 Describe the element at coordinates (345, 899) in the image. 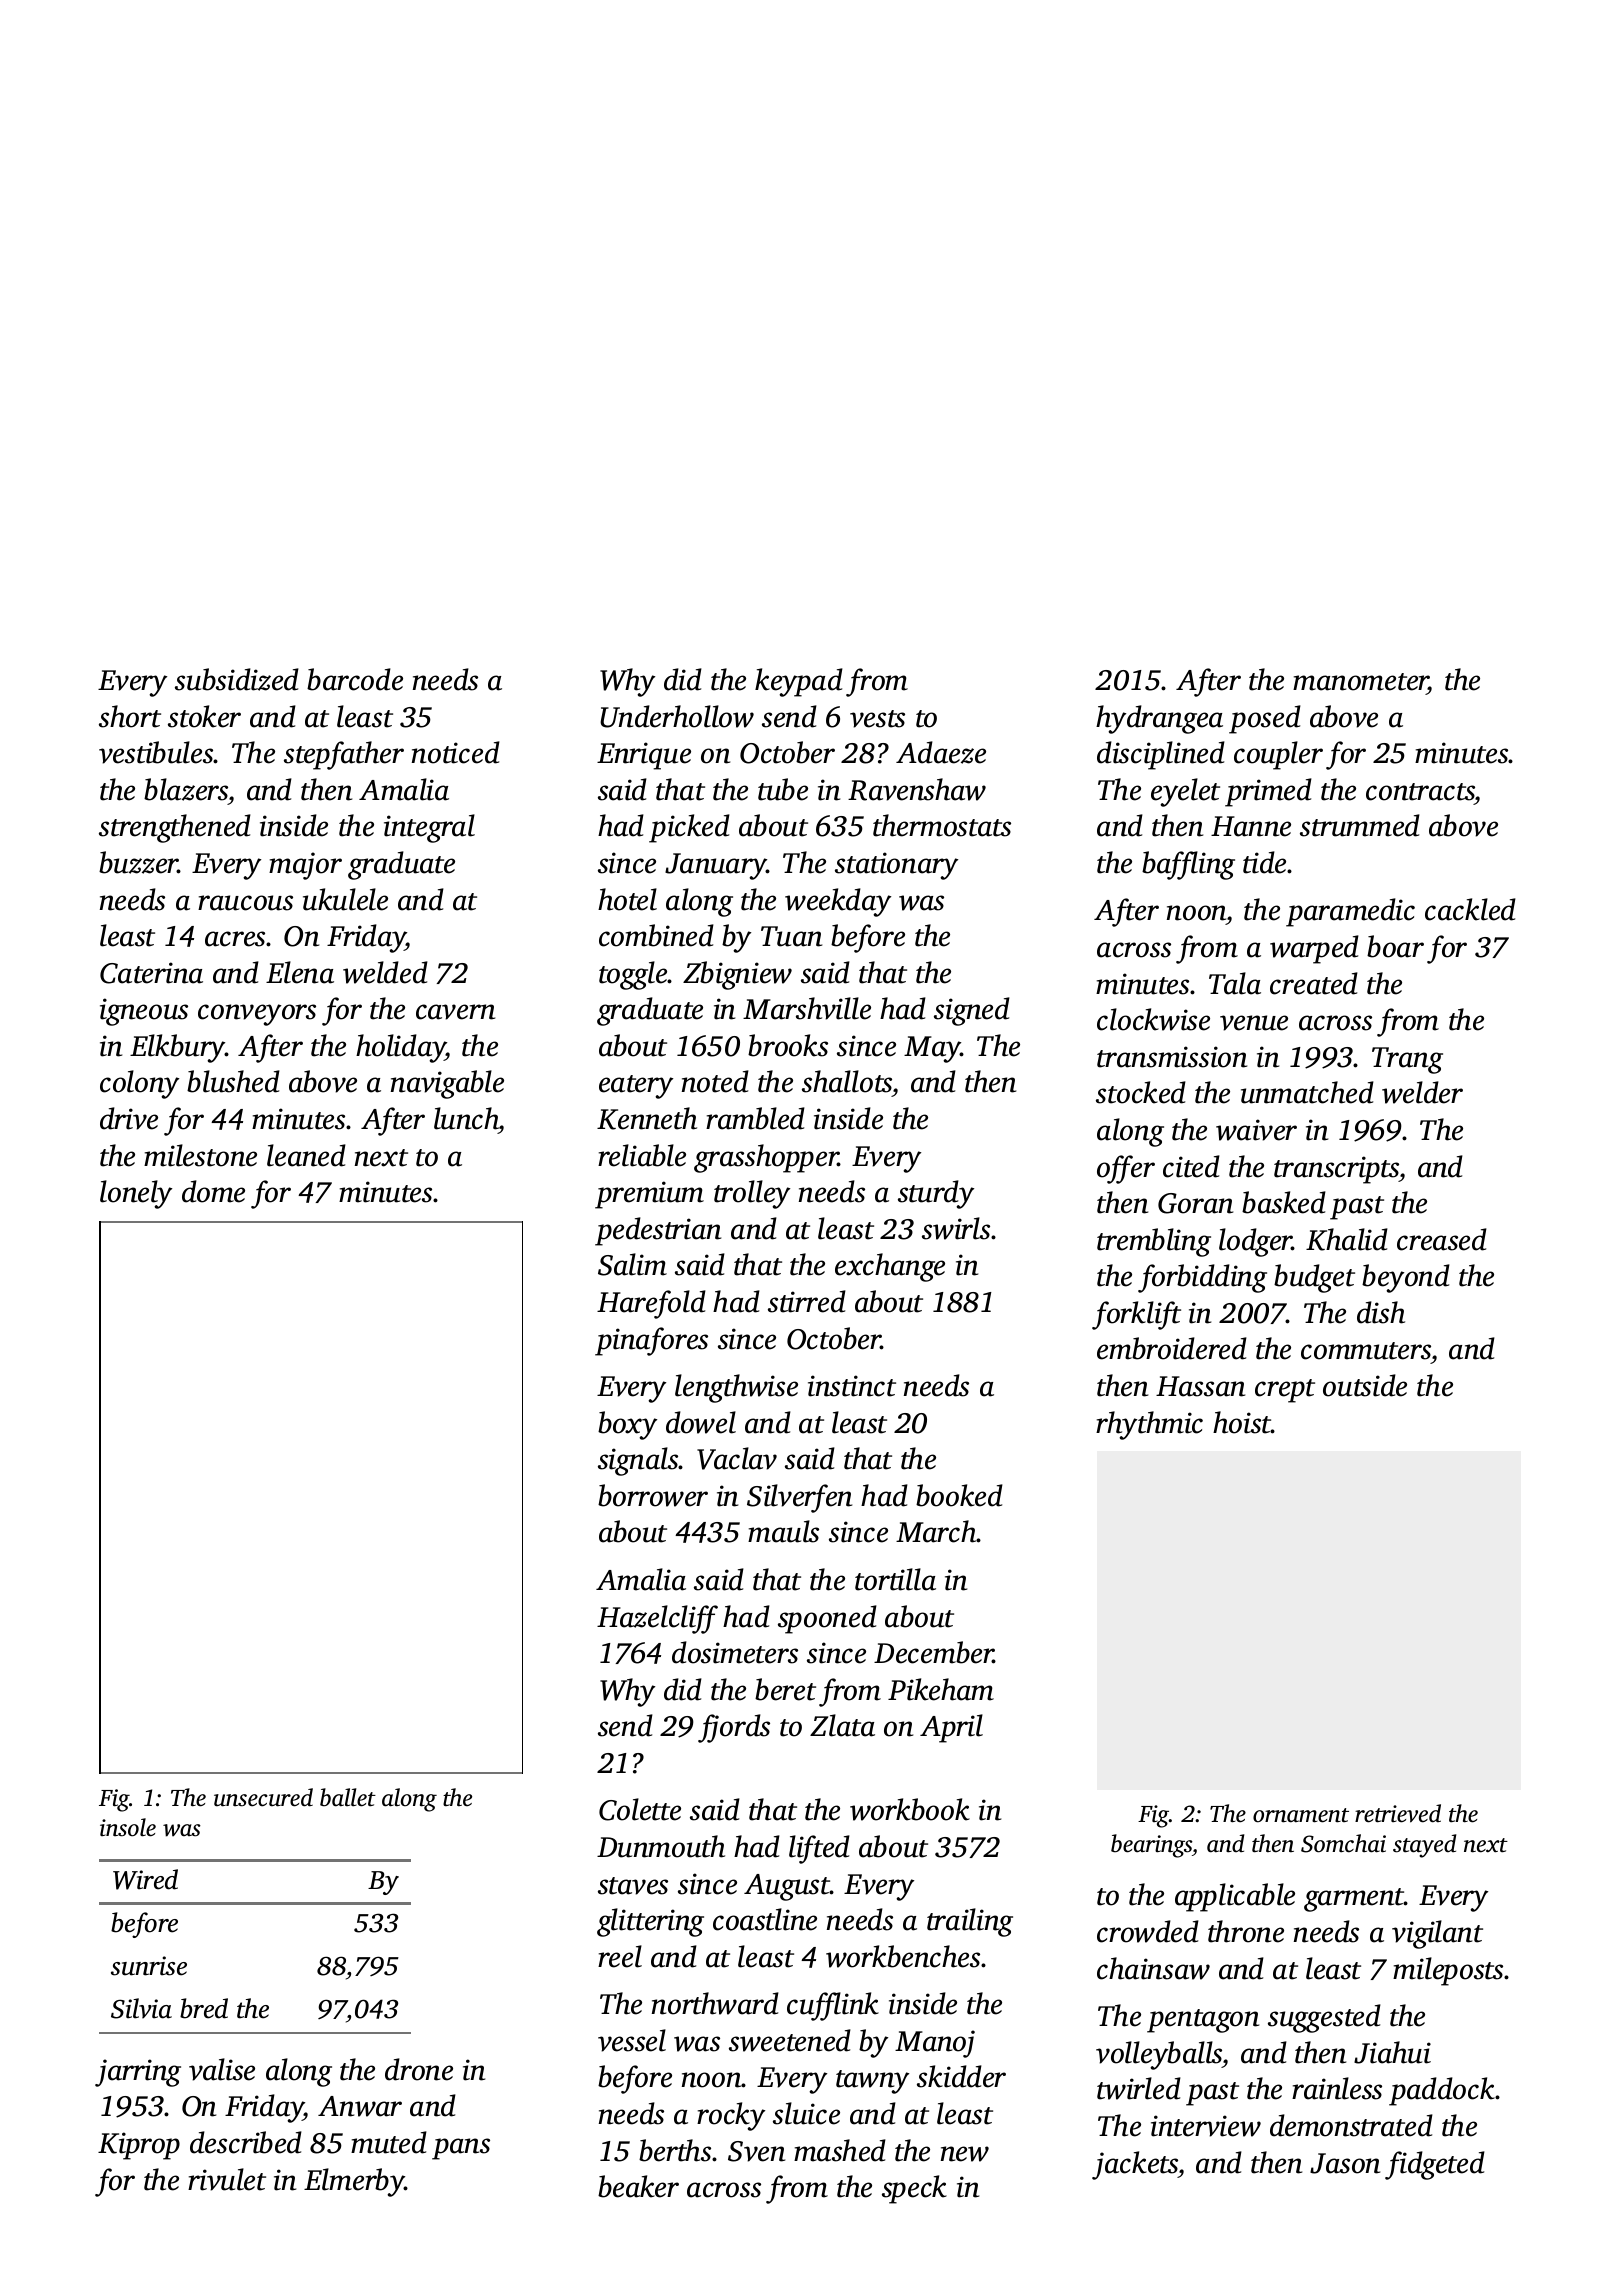

I see `ukulele` at that location.
